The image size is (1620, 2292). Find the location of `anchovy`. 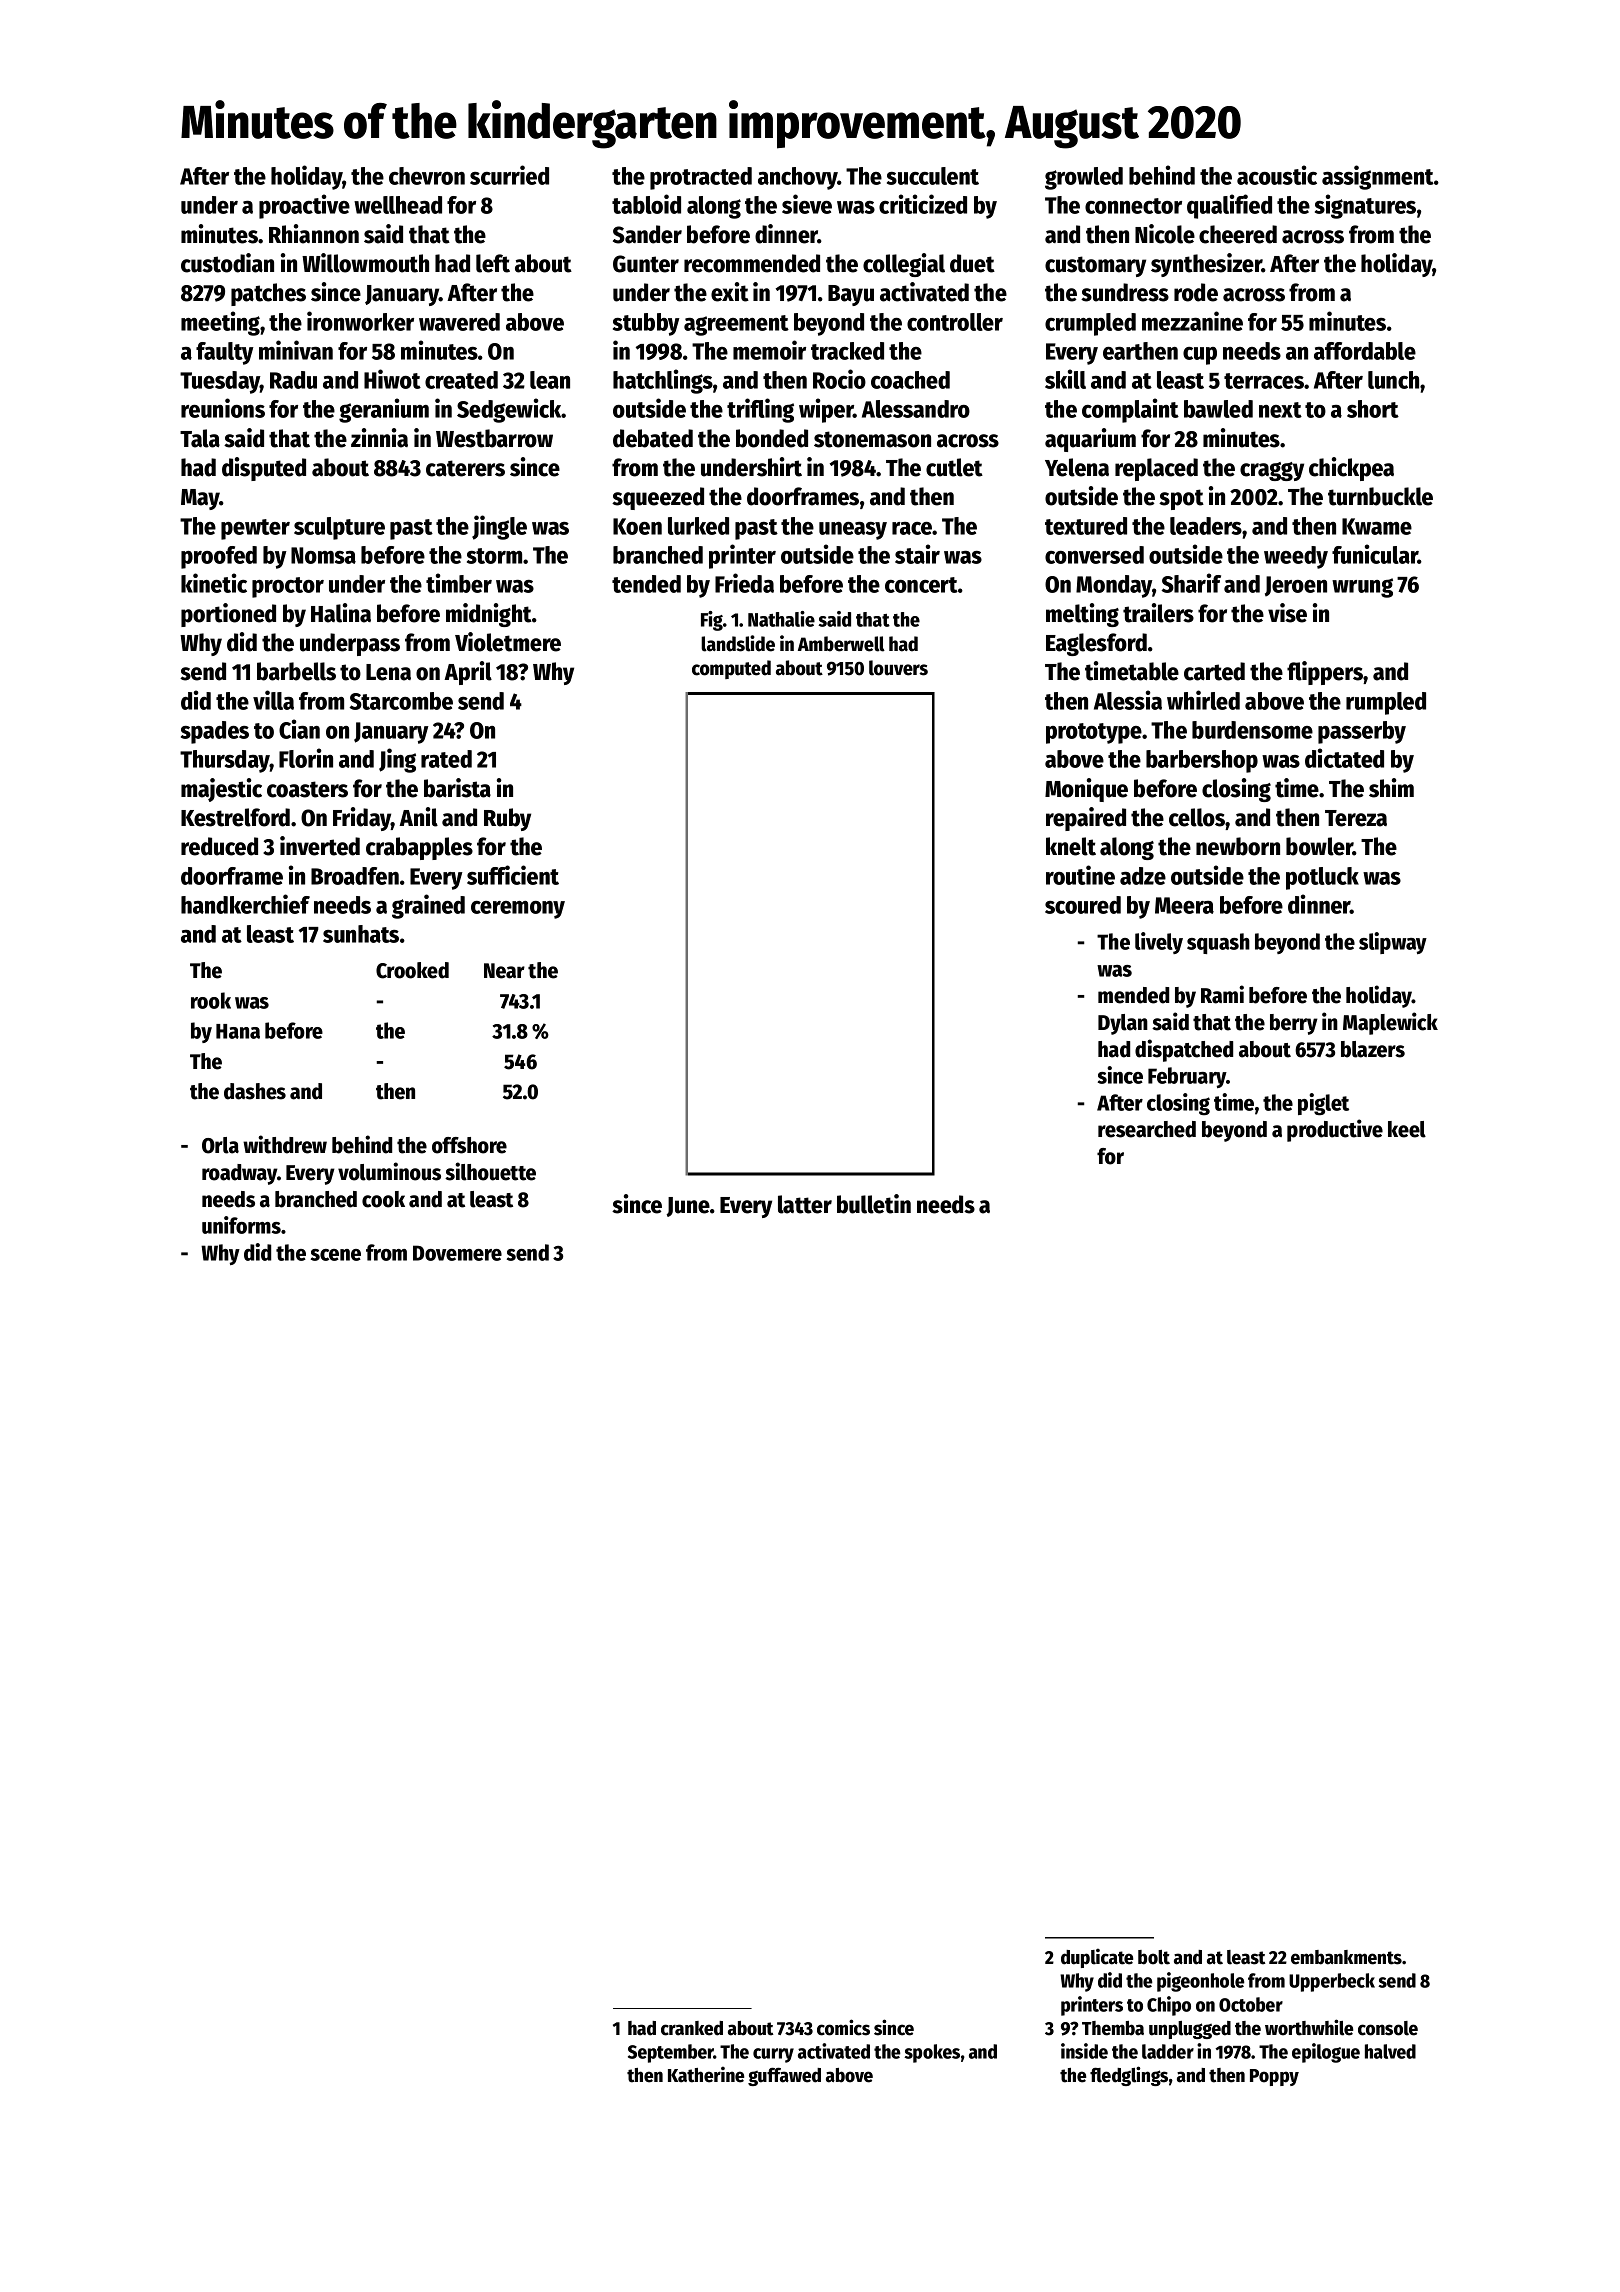

anchovy is located at coordinates (798, 178).
